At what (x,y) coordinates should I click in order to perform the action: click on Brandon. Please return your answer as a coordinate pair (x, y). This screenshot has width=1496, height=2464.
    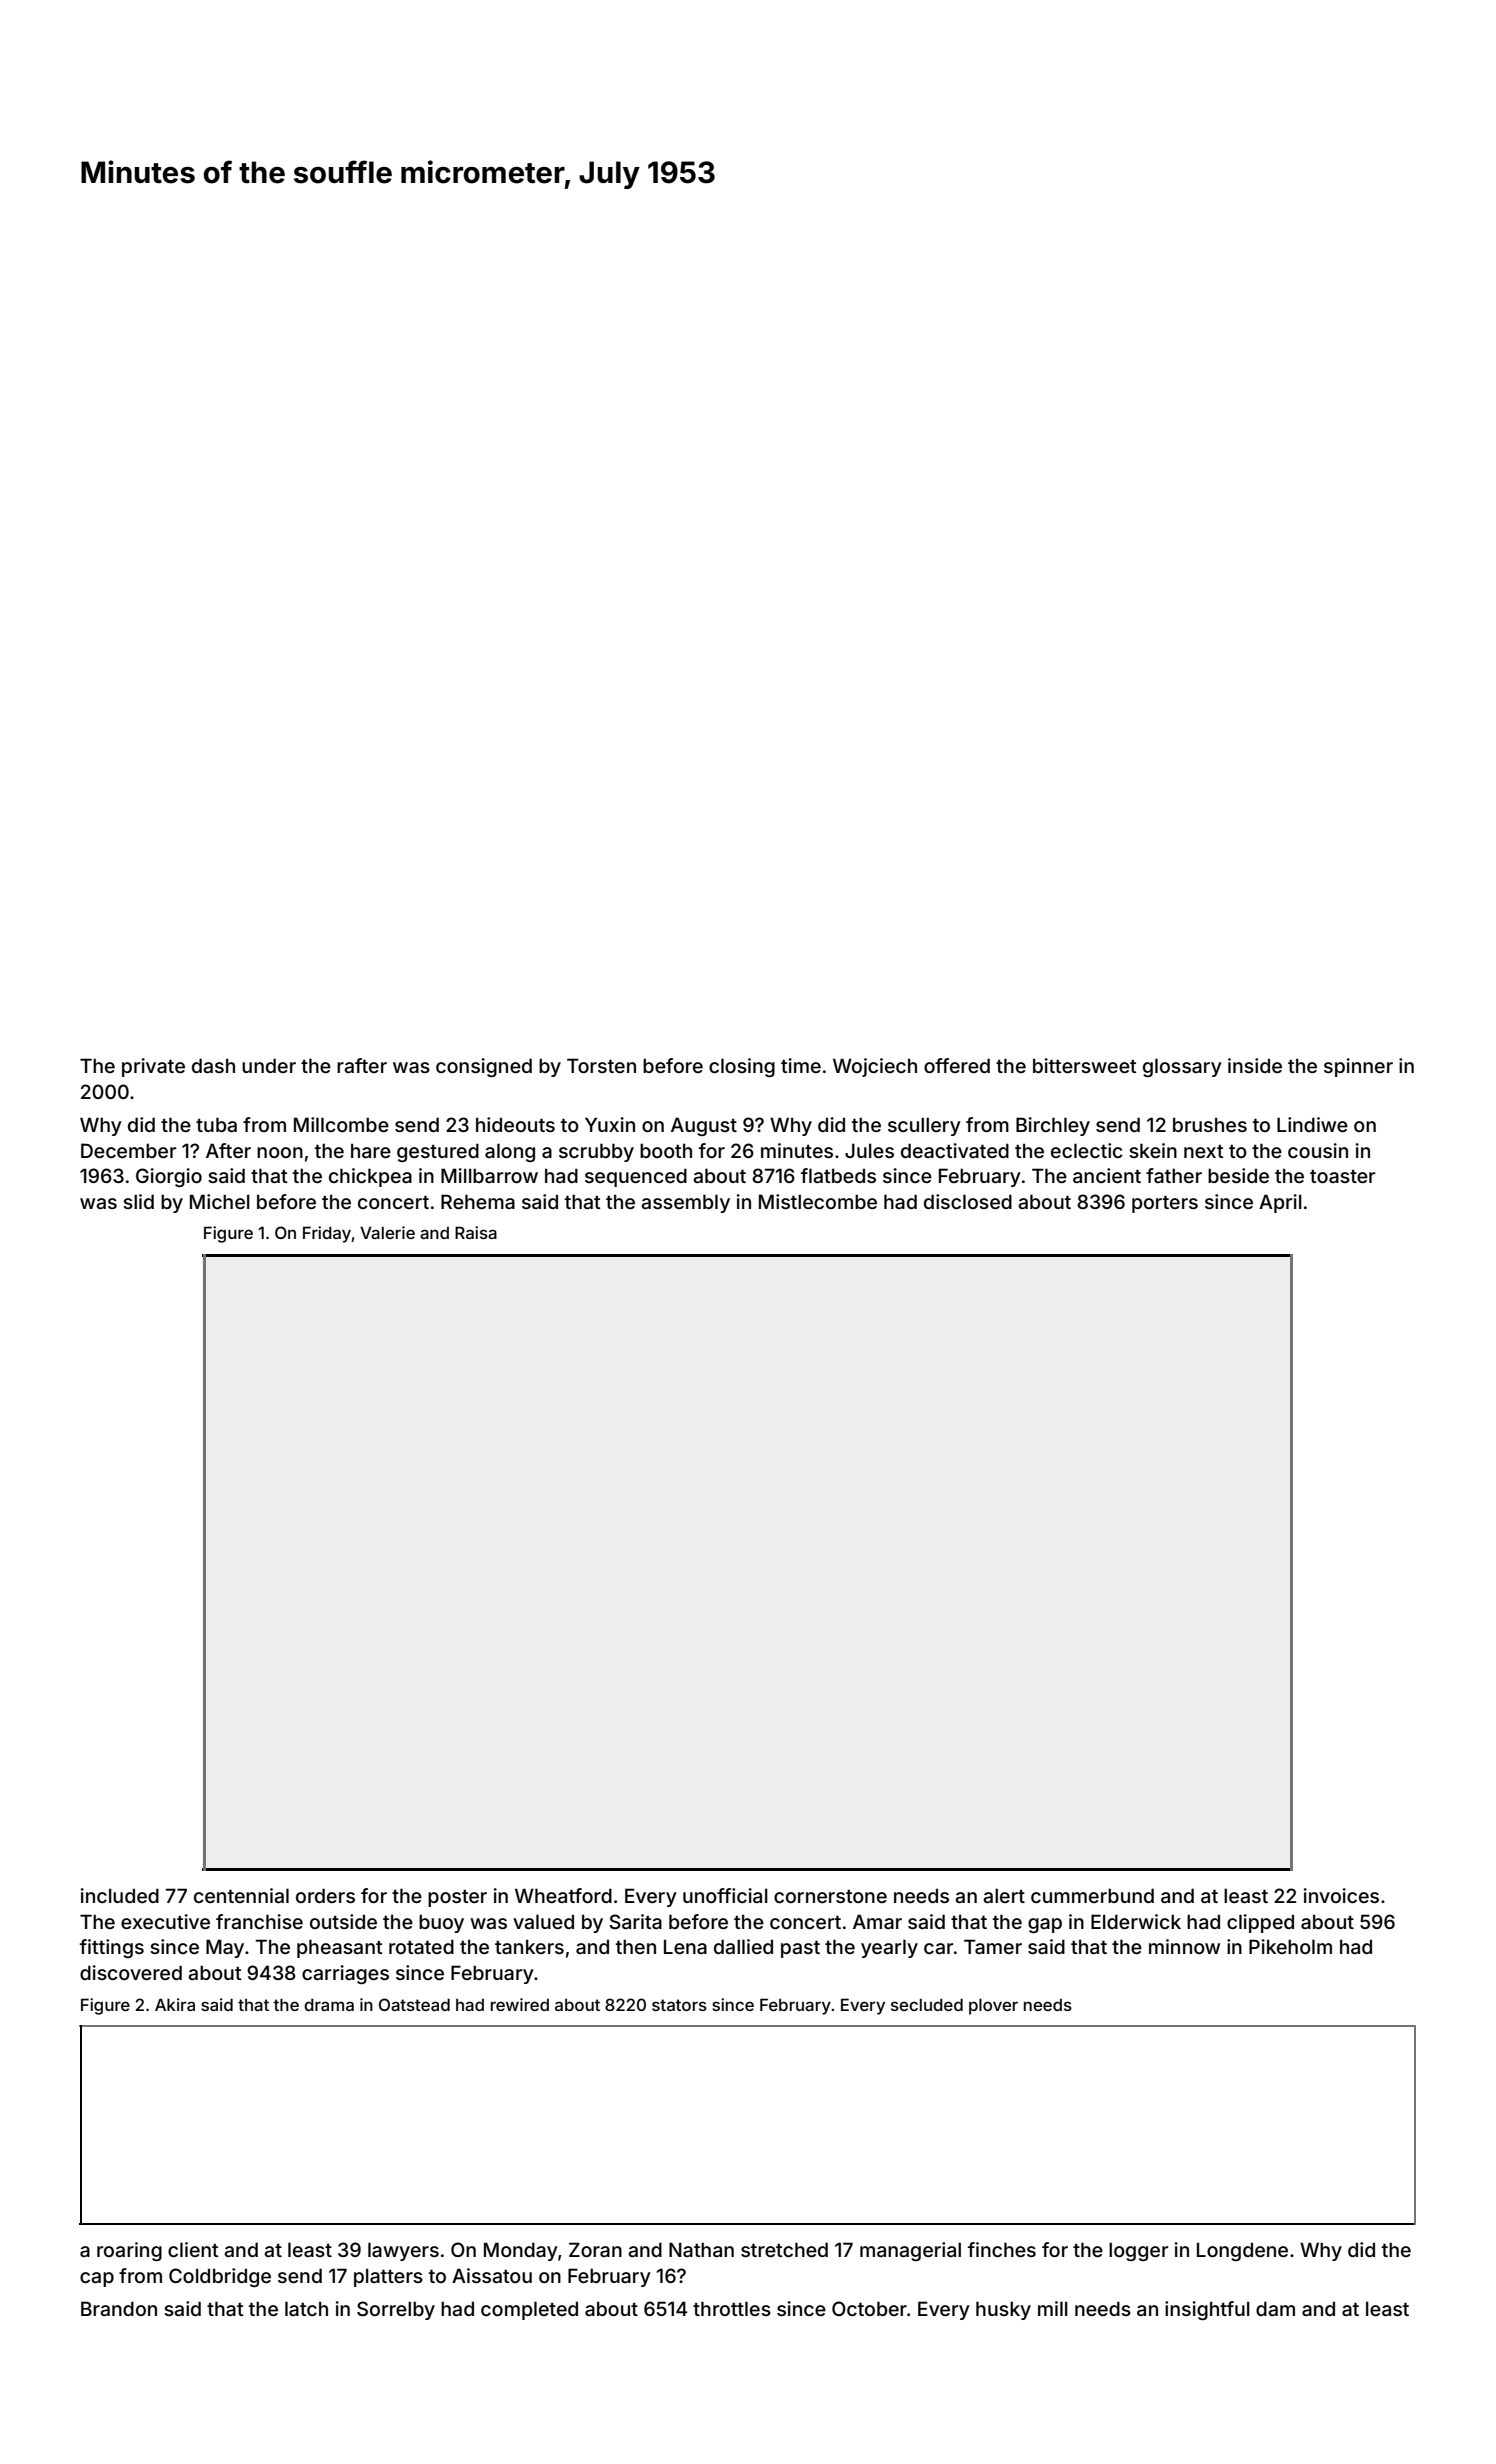
    Looking at the image, I should click on (119, 2308).
